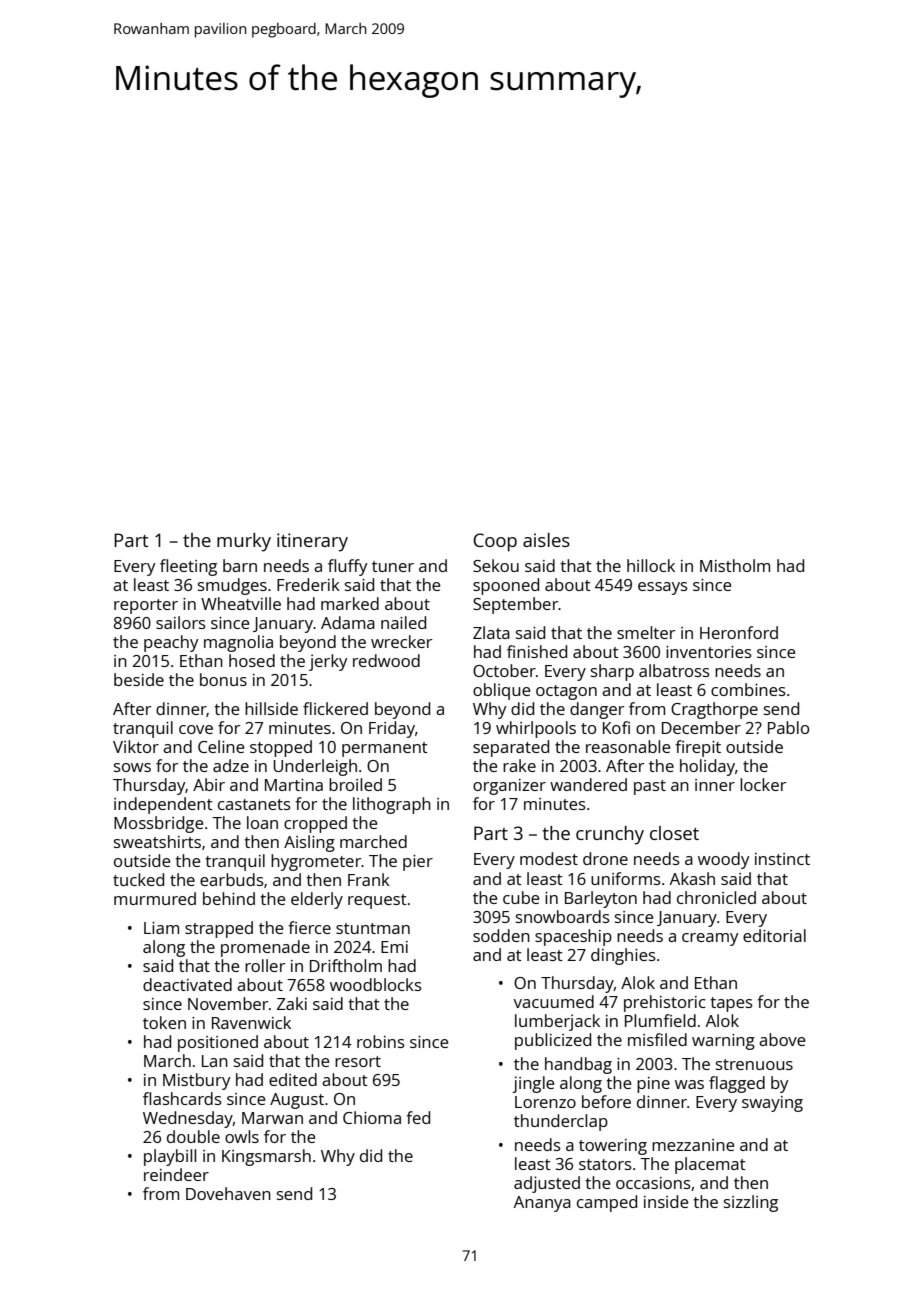 Image resolution: width=924 pixels, height=1308 pixels. What do you see at coordinates (376, 984) in the document?
I see `woodblocks` at bounding box center [376, 984].
